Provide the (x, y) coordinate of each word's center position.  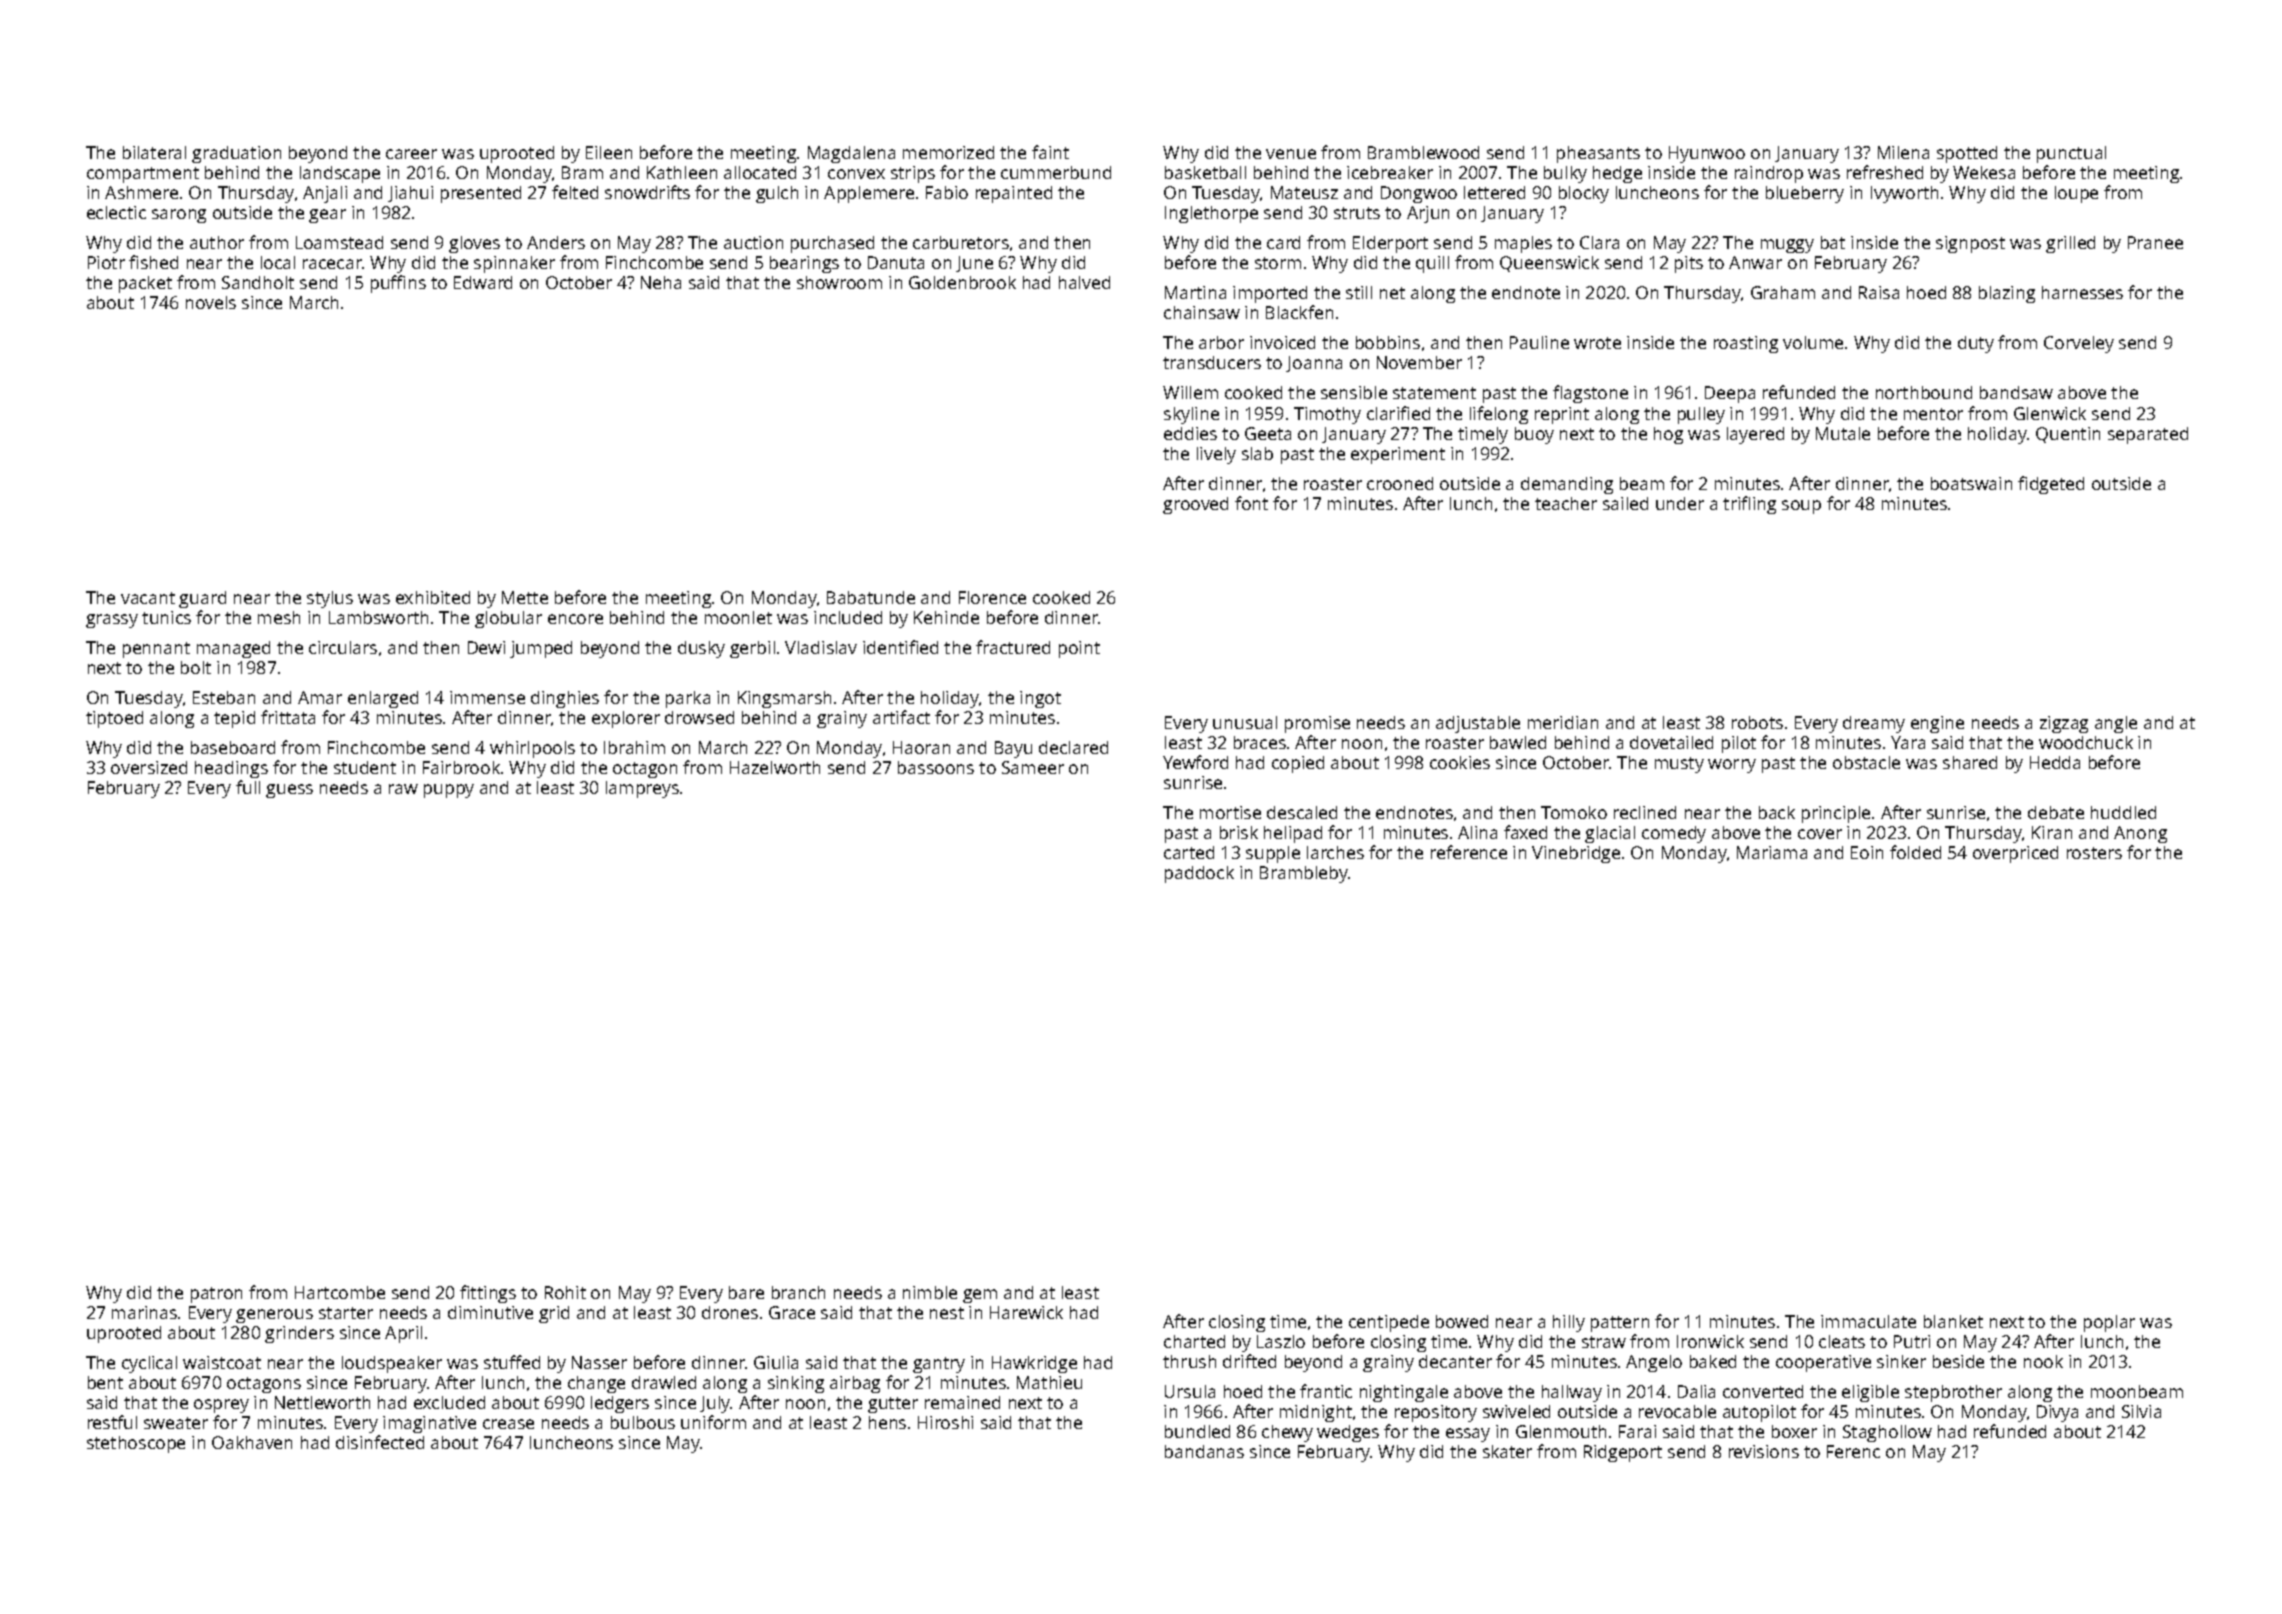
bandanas (1204, 1451)
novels (211, 302)
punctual (2071, 154)
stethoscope (136, 1444)
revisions (1764, 1451)
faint (1050, 152)
